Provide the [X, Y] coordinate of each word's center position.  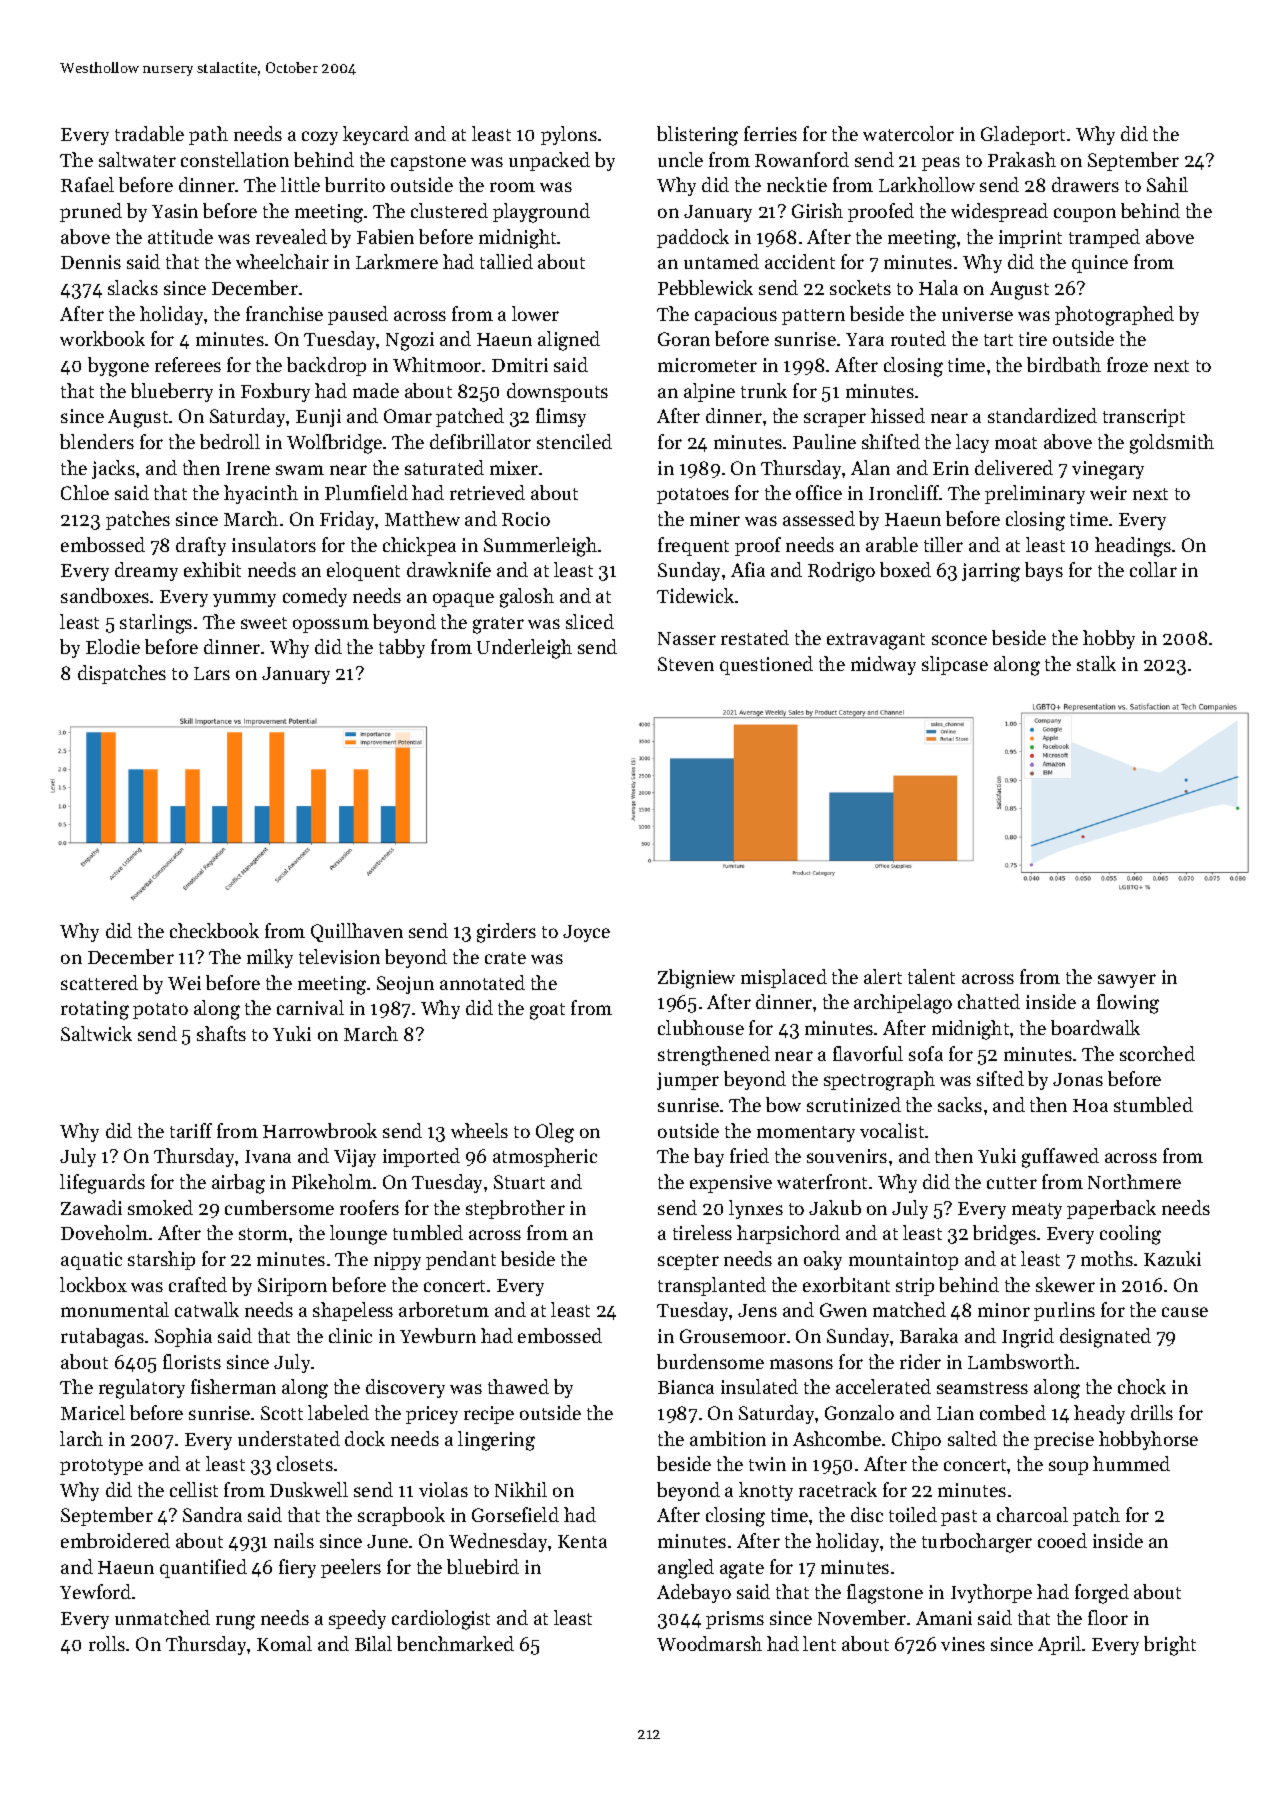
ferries [770, 133]
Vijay [355, 1158]
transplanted [712, 1286]
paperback [1111, 1209]
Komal [284, 1643]
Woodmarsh [709, 1643]
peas [941, 164]
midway [883, 665]
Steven [686, 664]
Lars [212, 673]
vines [963, 1644]
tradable [149, 133]
